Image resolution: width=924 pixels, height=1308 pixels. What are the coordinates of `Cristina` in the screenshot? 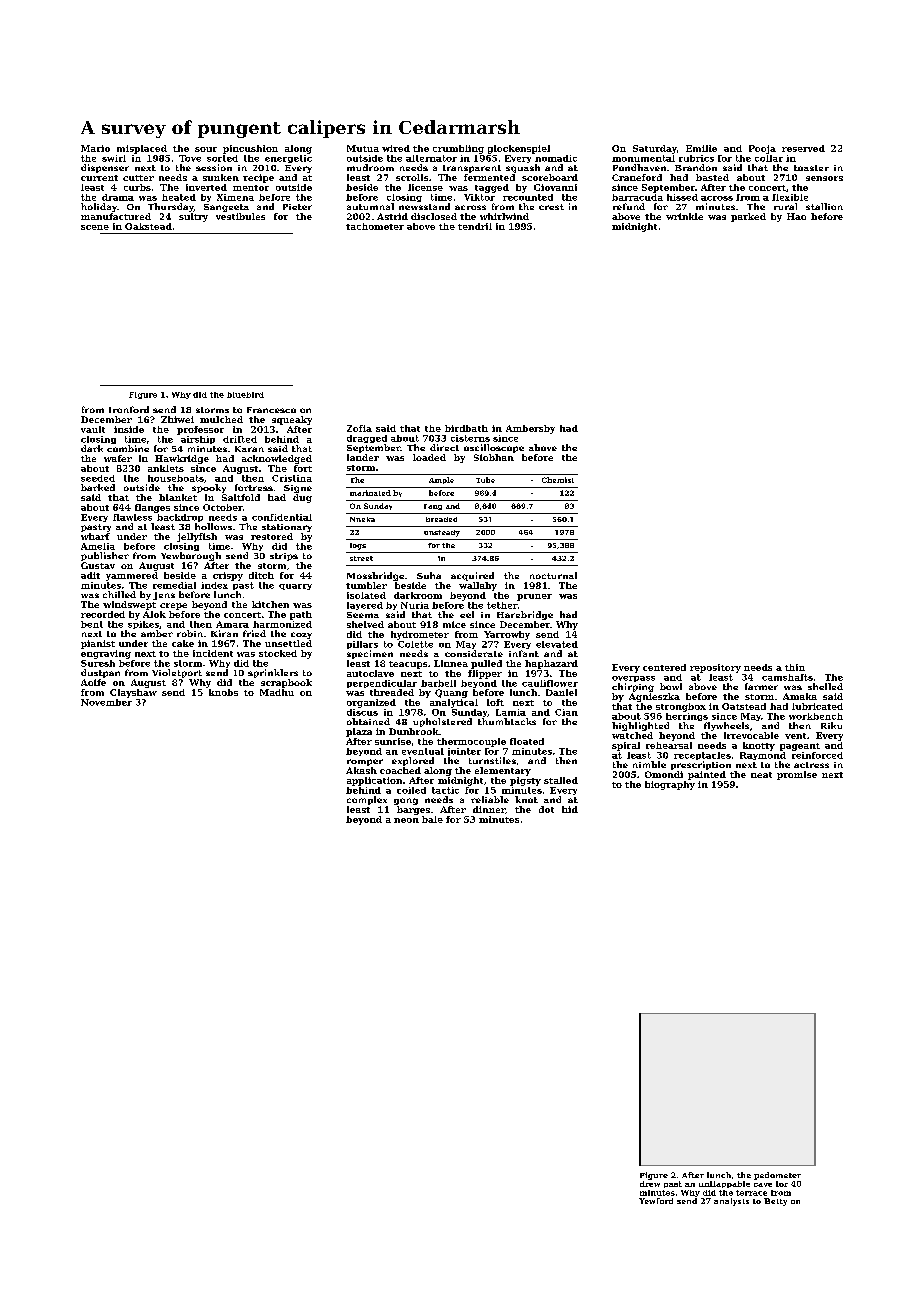 It's located at (292, 478).
